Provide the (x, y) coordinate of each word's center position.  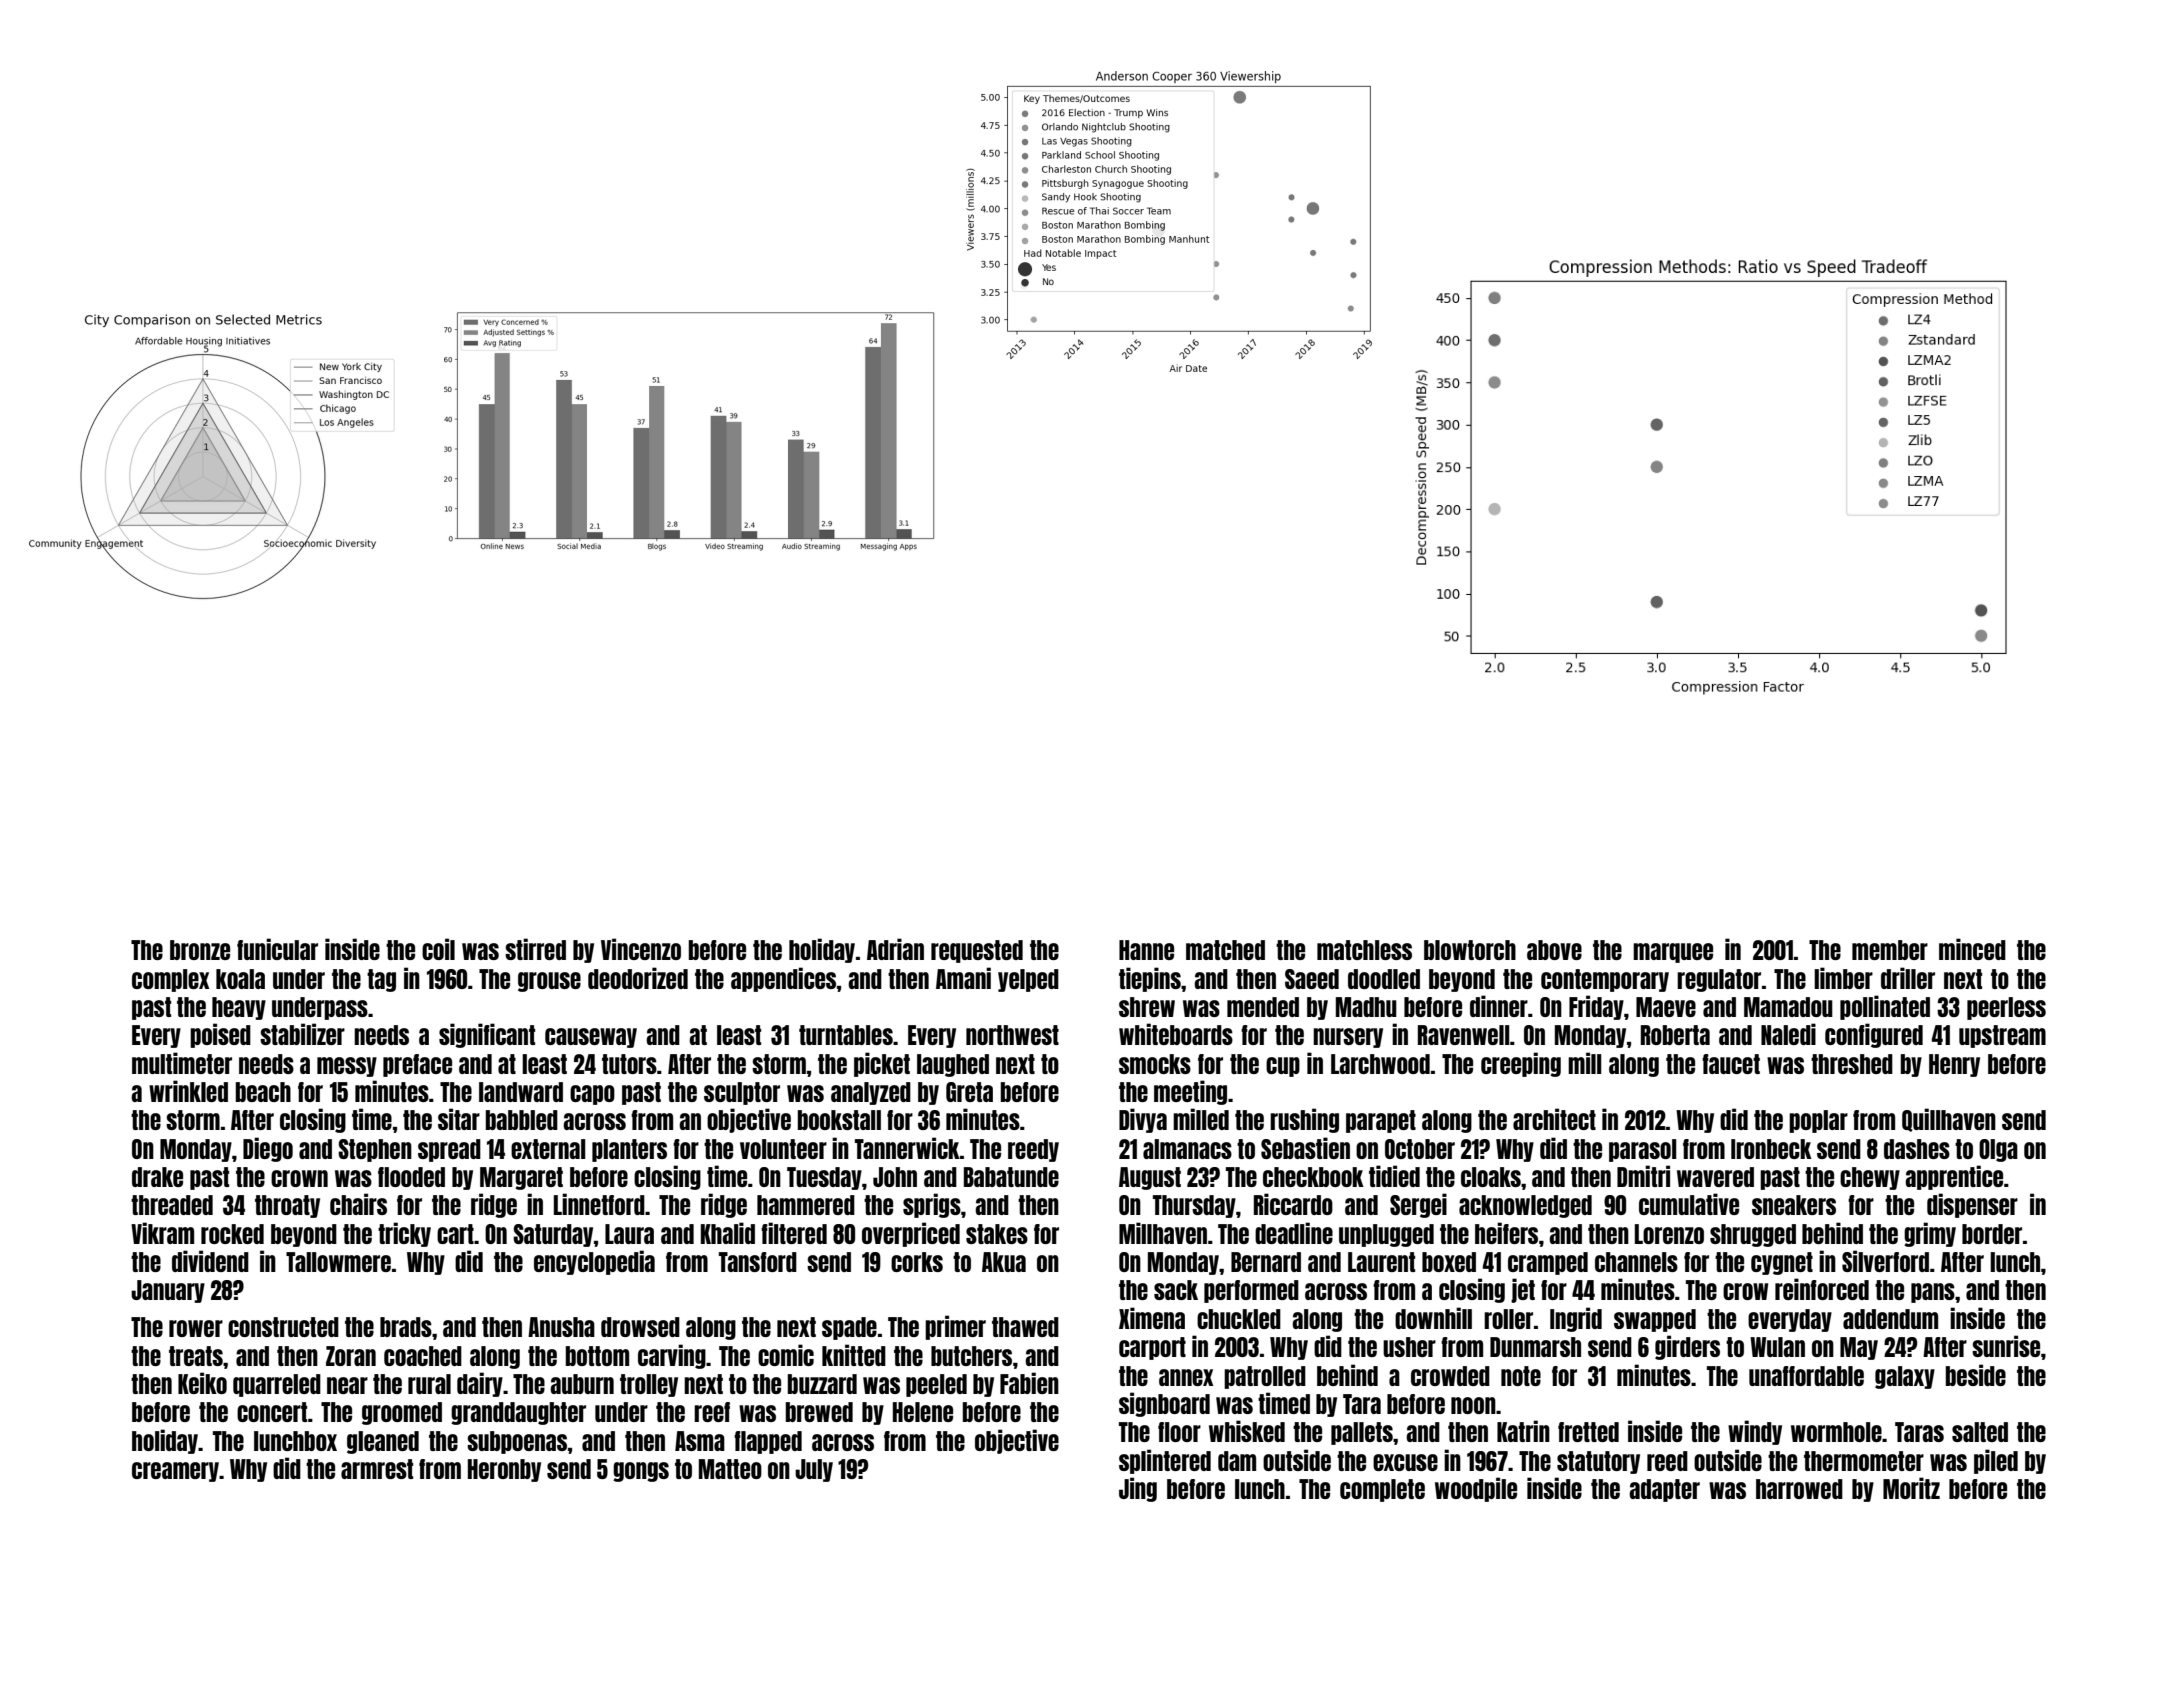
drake (157, 1177)
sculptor (742, 1093)
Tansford (758, 1262)
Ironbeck (1771, 1149)
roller (1508, 1319)
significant (487, 1035)
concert (272, 1412)
